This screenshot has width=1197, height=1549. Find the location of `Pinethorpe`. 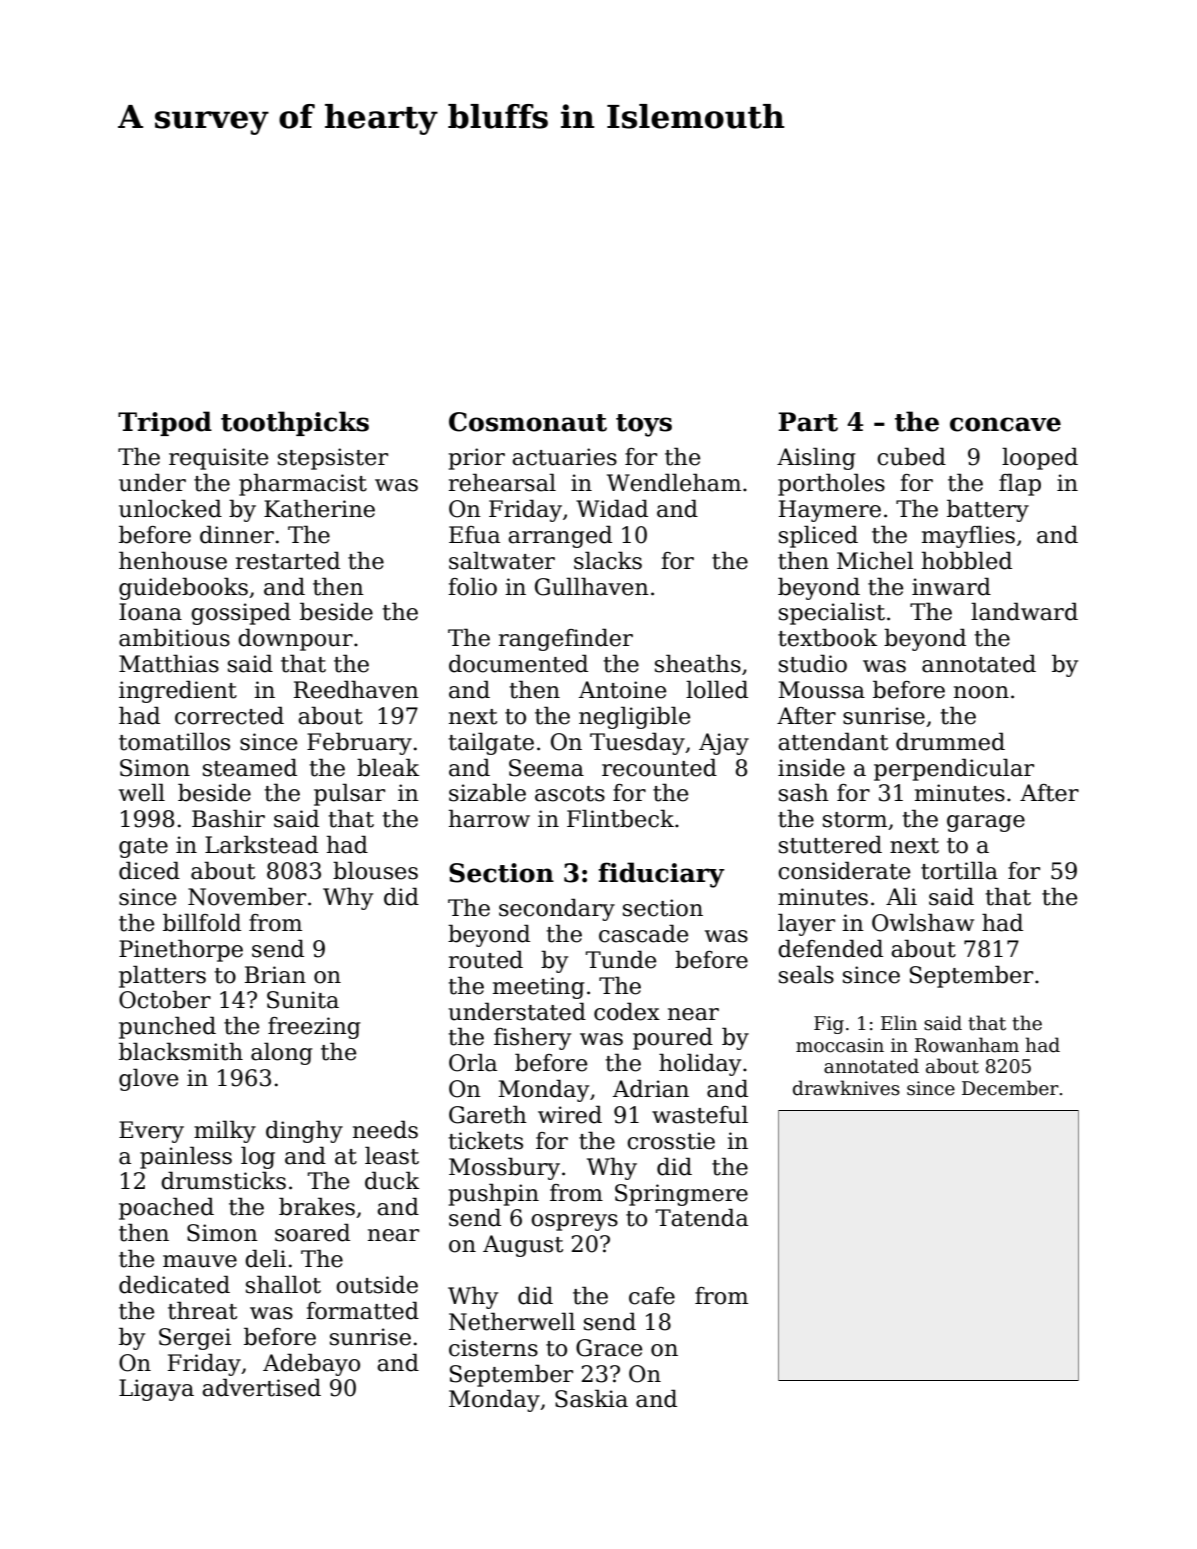

Pinethorpe is located at coordinates (181, 950).
